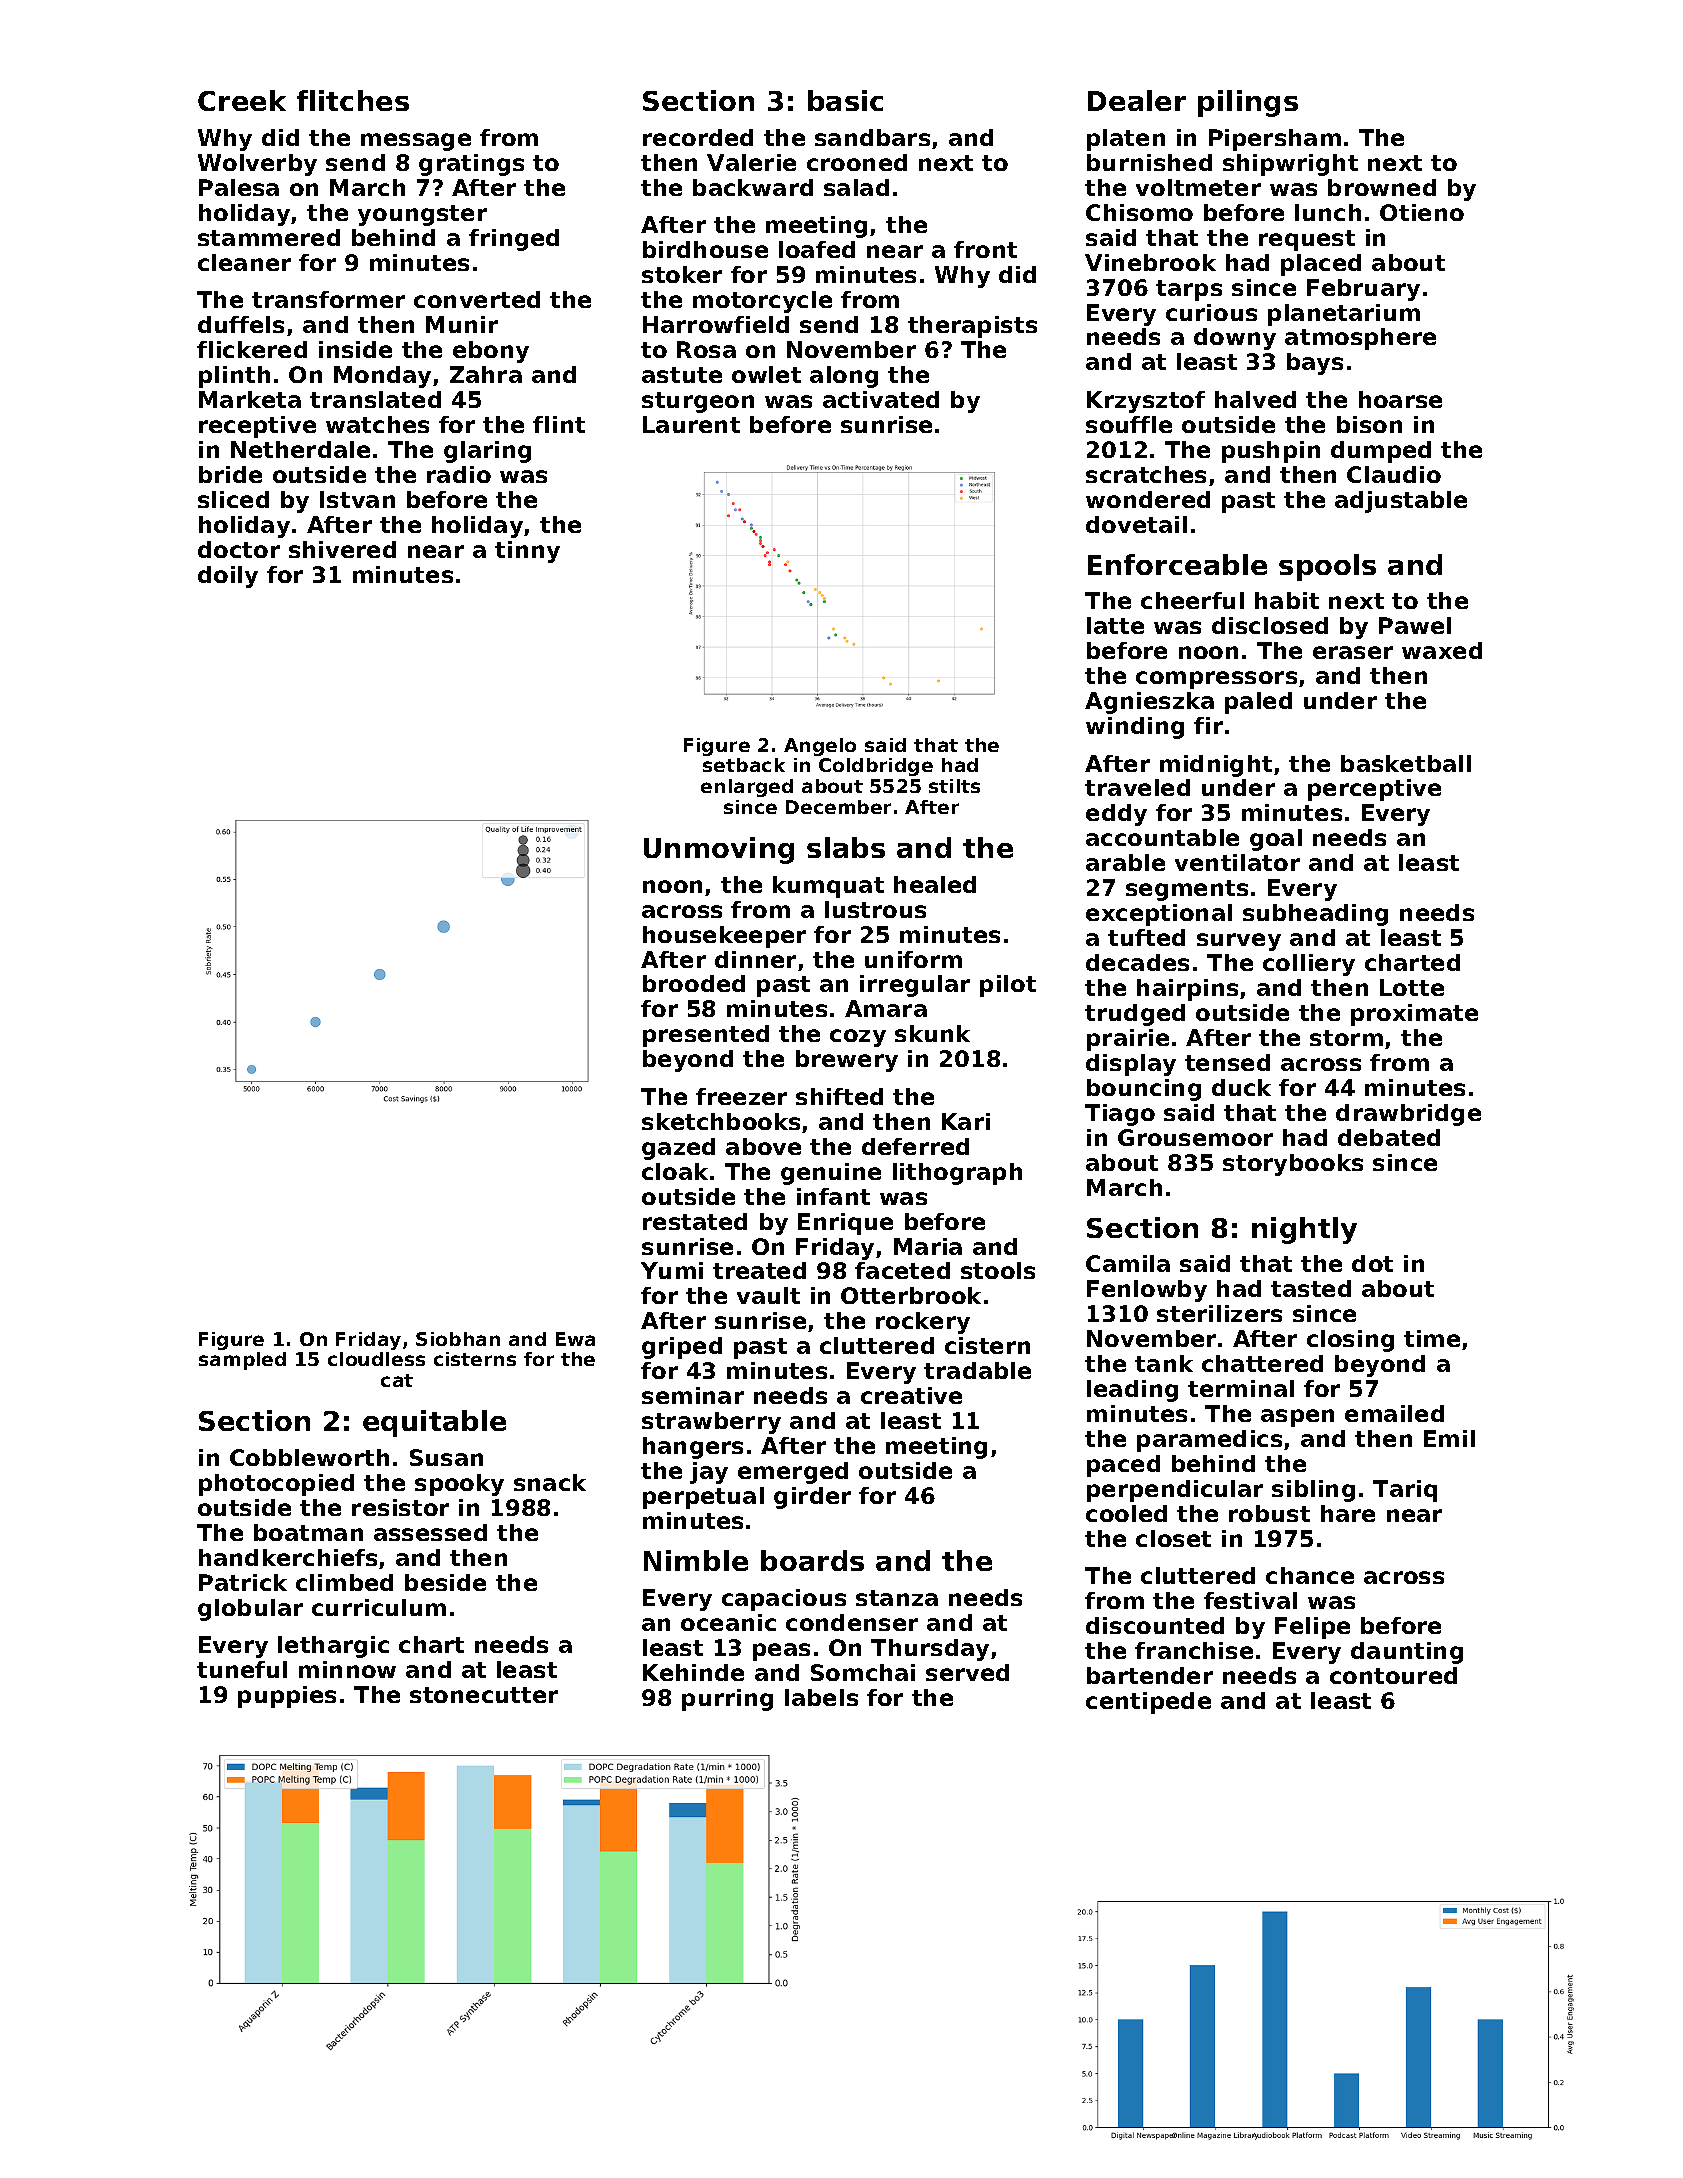  I want to click on gratings, so click(471, 165).
